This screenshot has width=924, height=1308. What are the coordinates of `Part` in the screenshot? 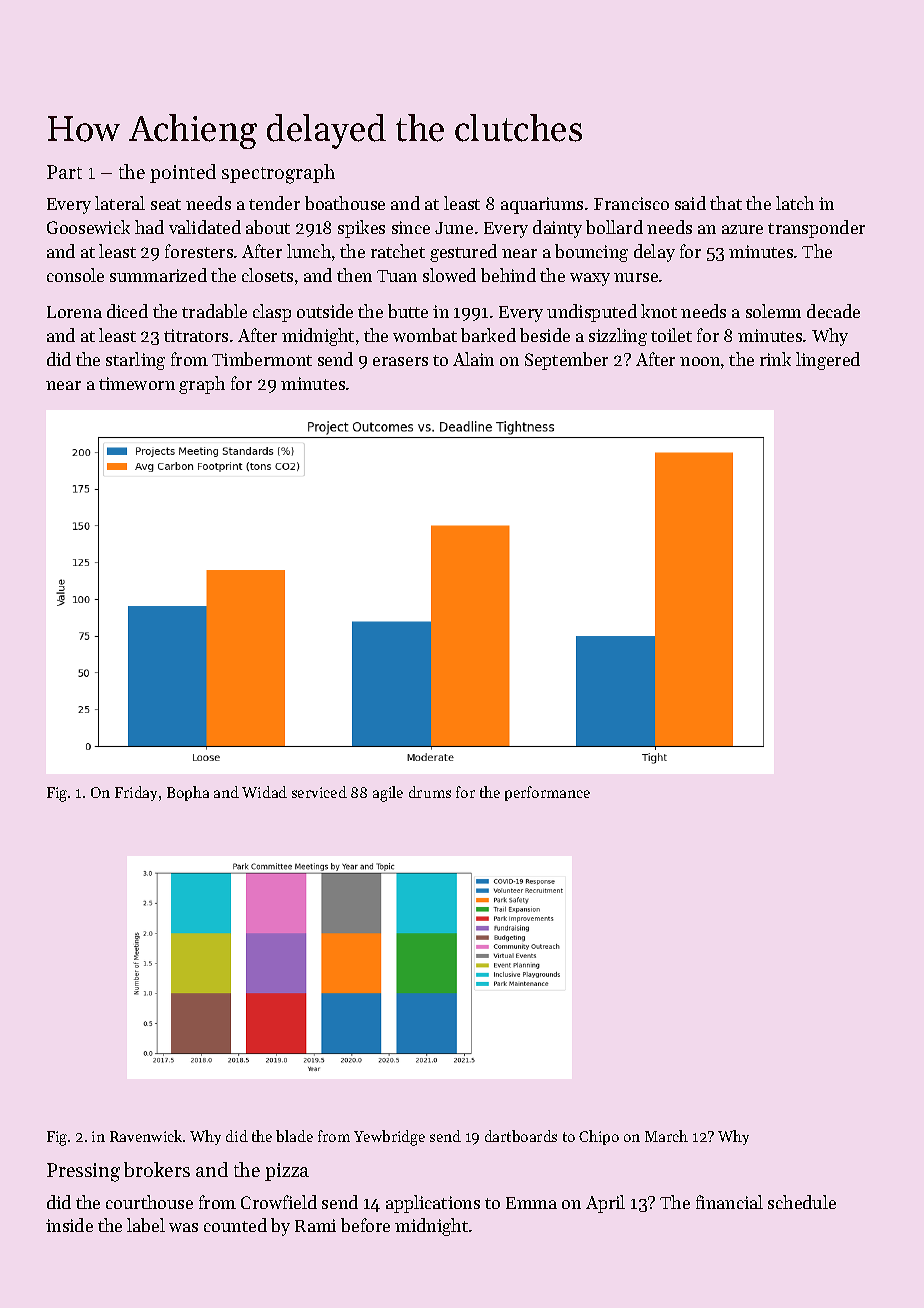 It's located at (64, 172).
